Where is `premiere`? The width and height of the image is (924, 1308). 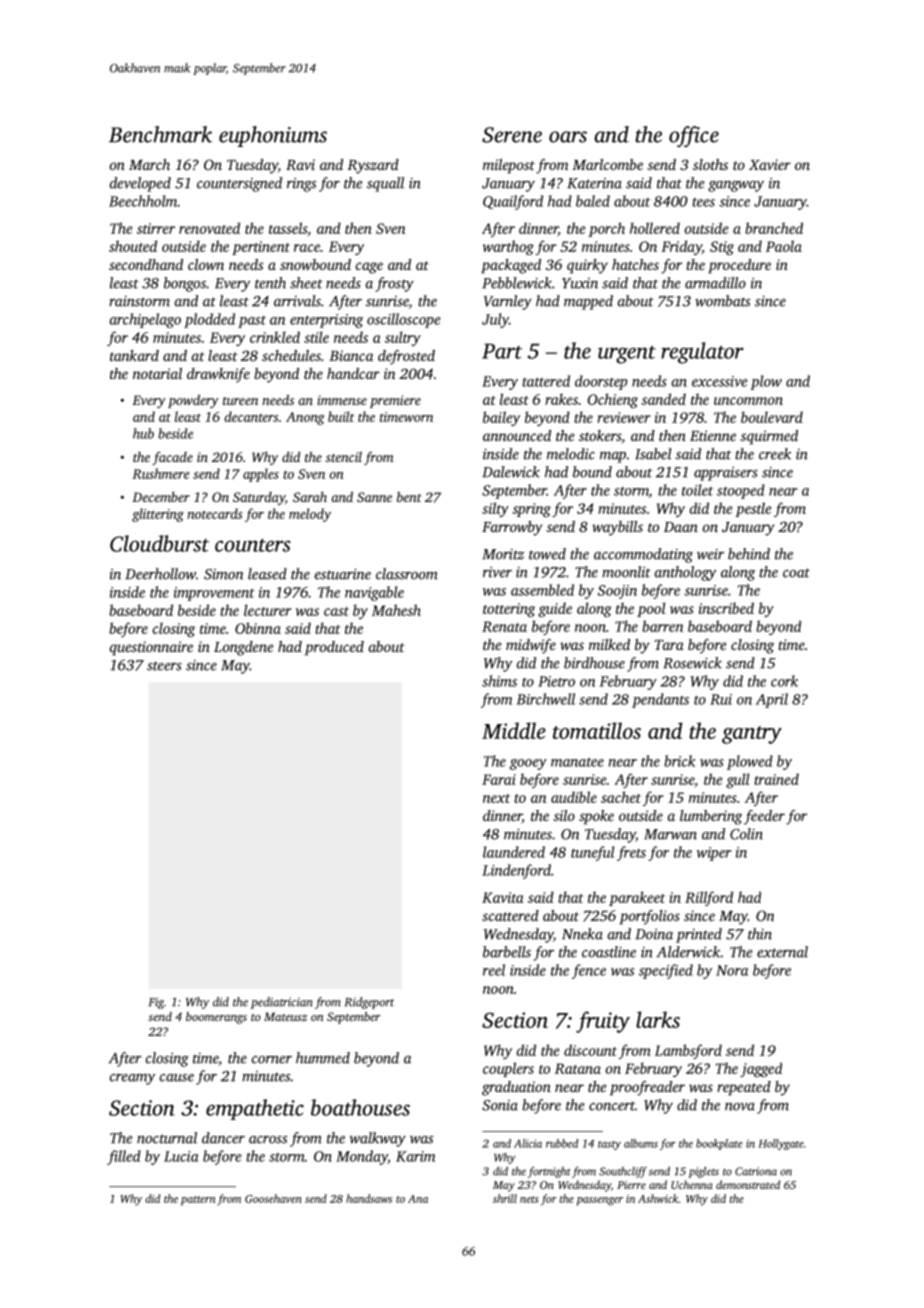 premiere is located at coordinates (395, 401).
